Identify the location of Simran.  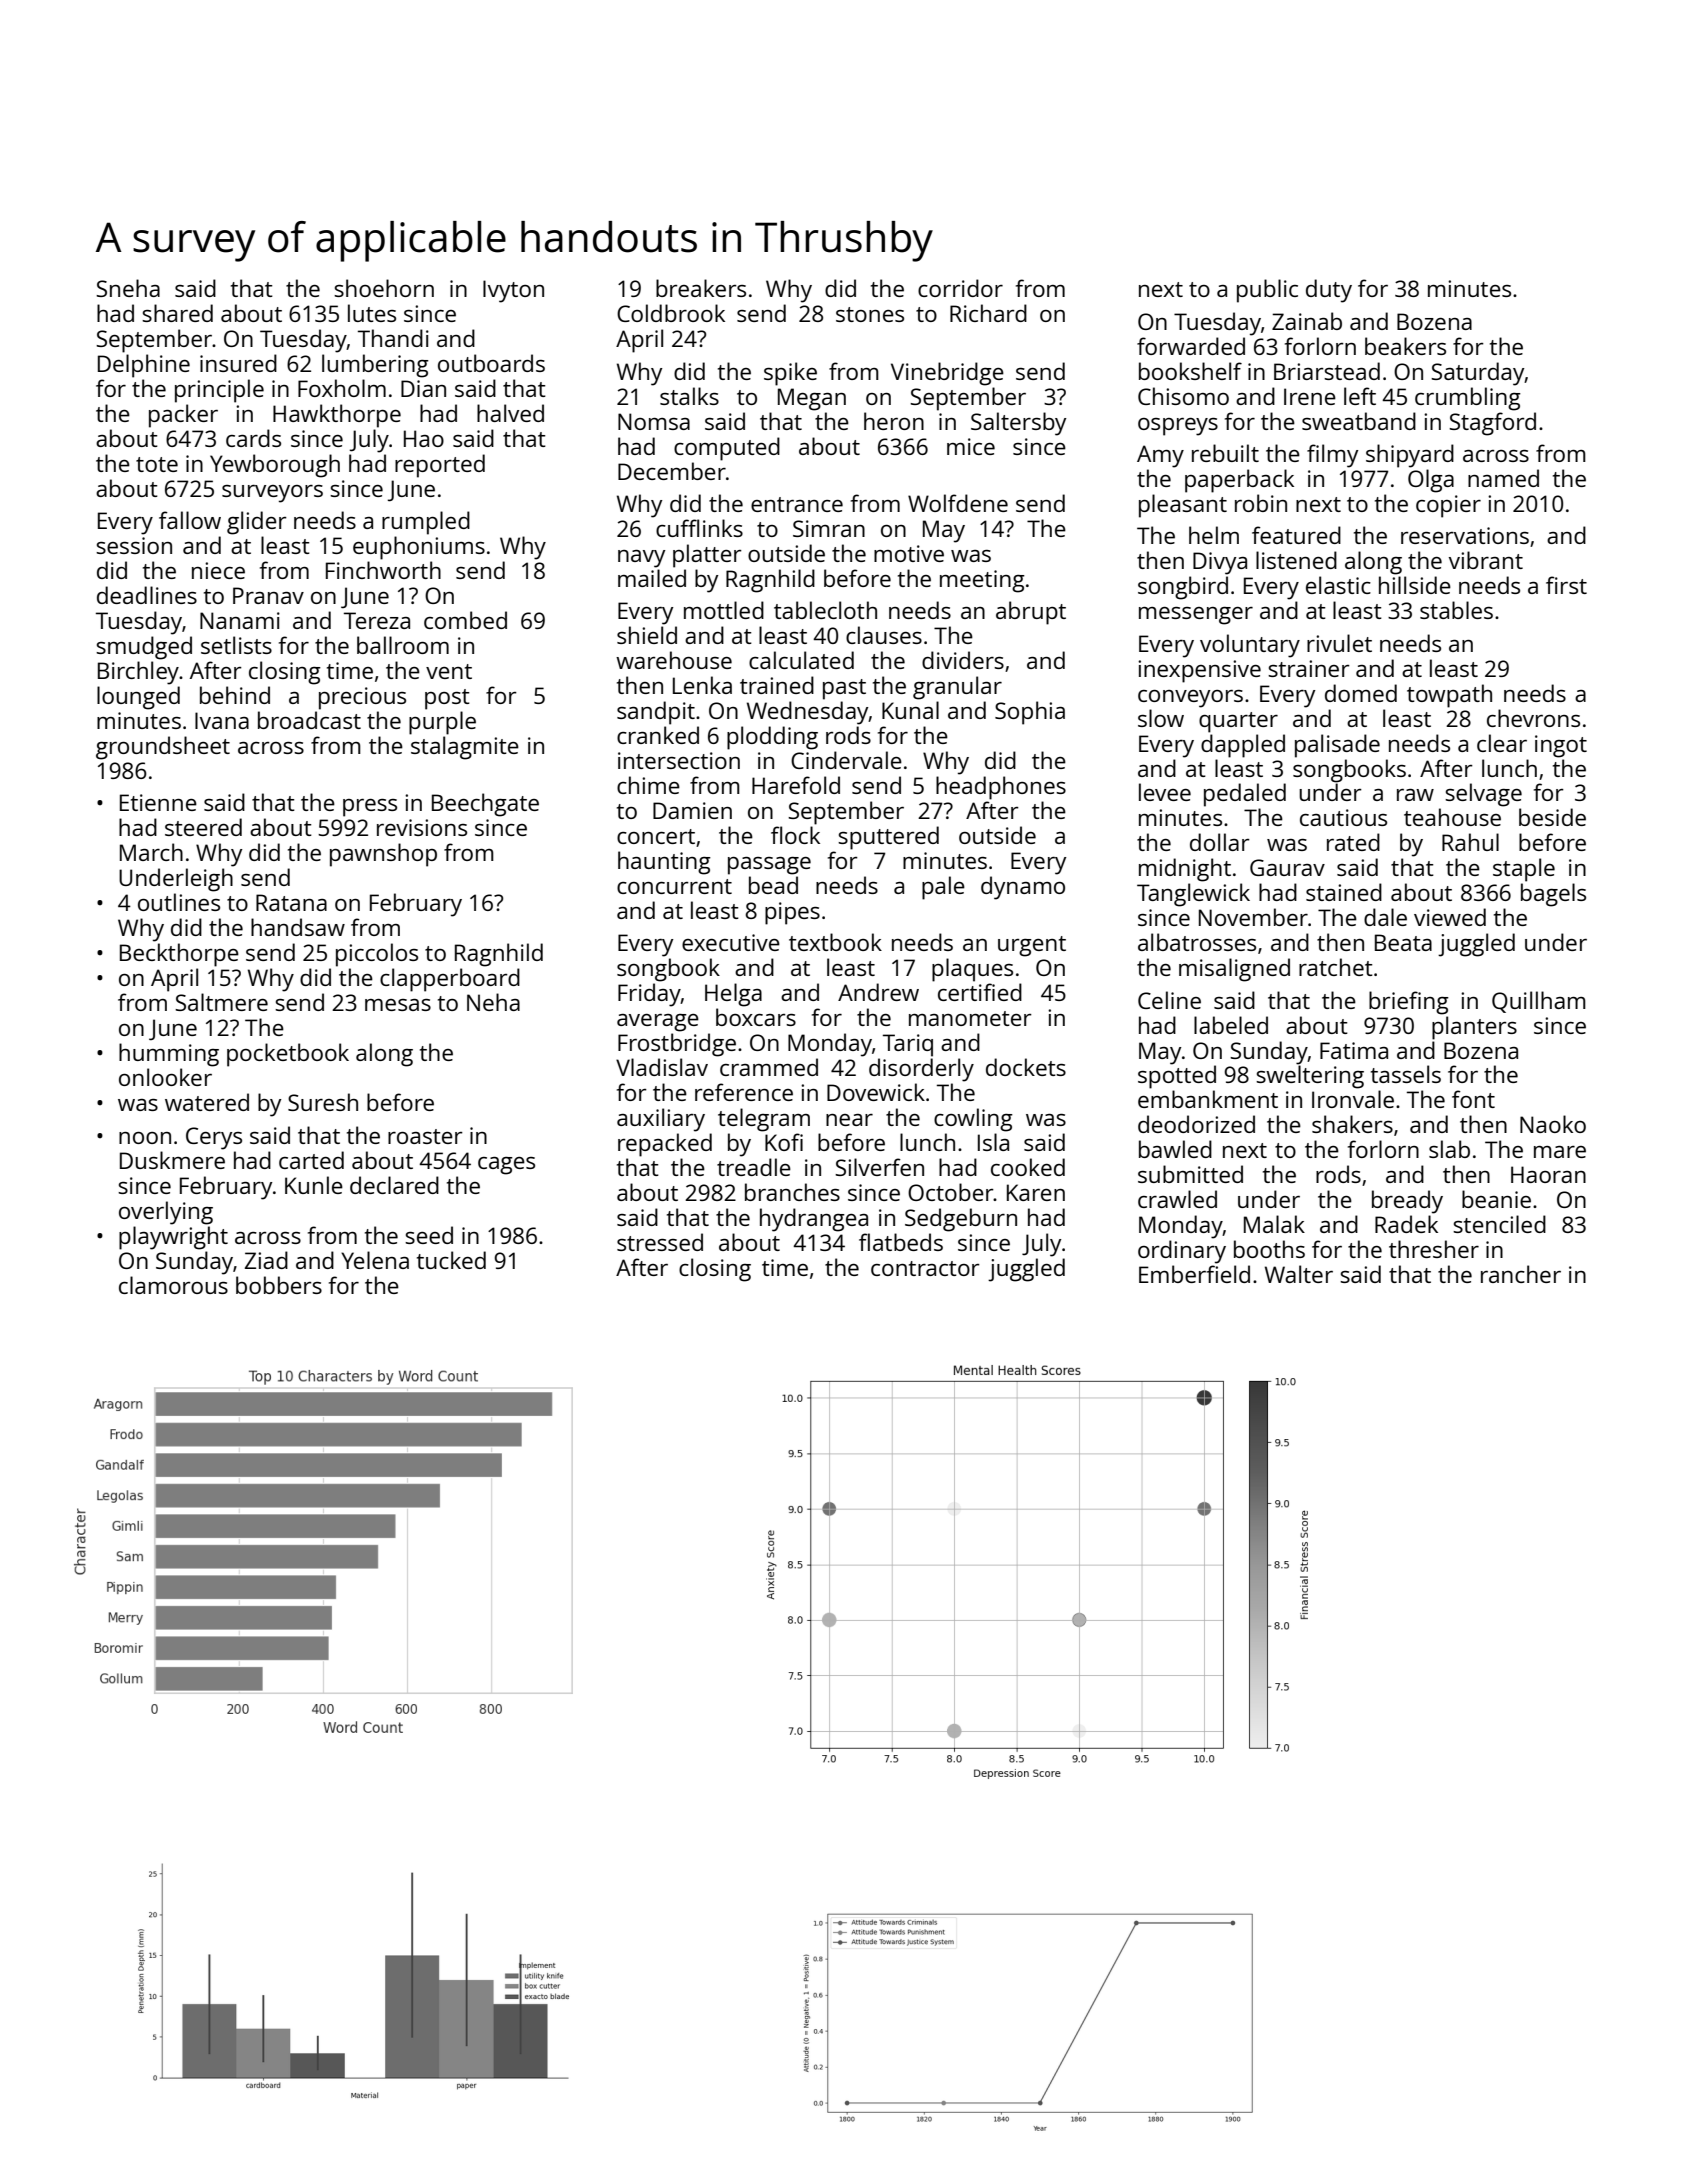
(829, 528).
